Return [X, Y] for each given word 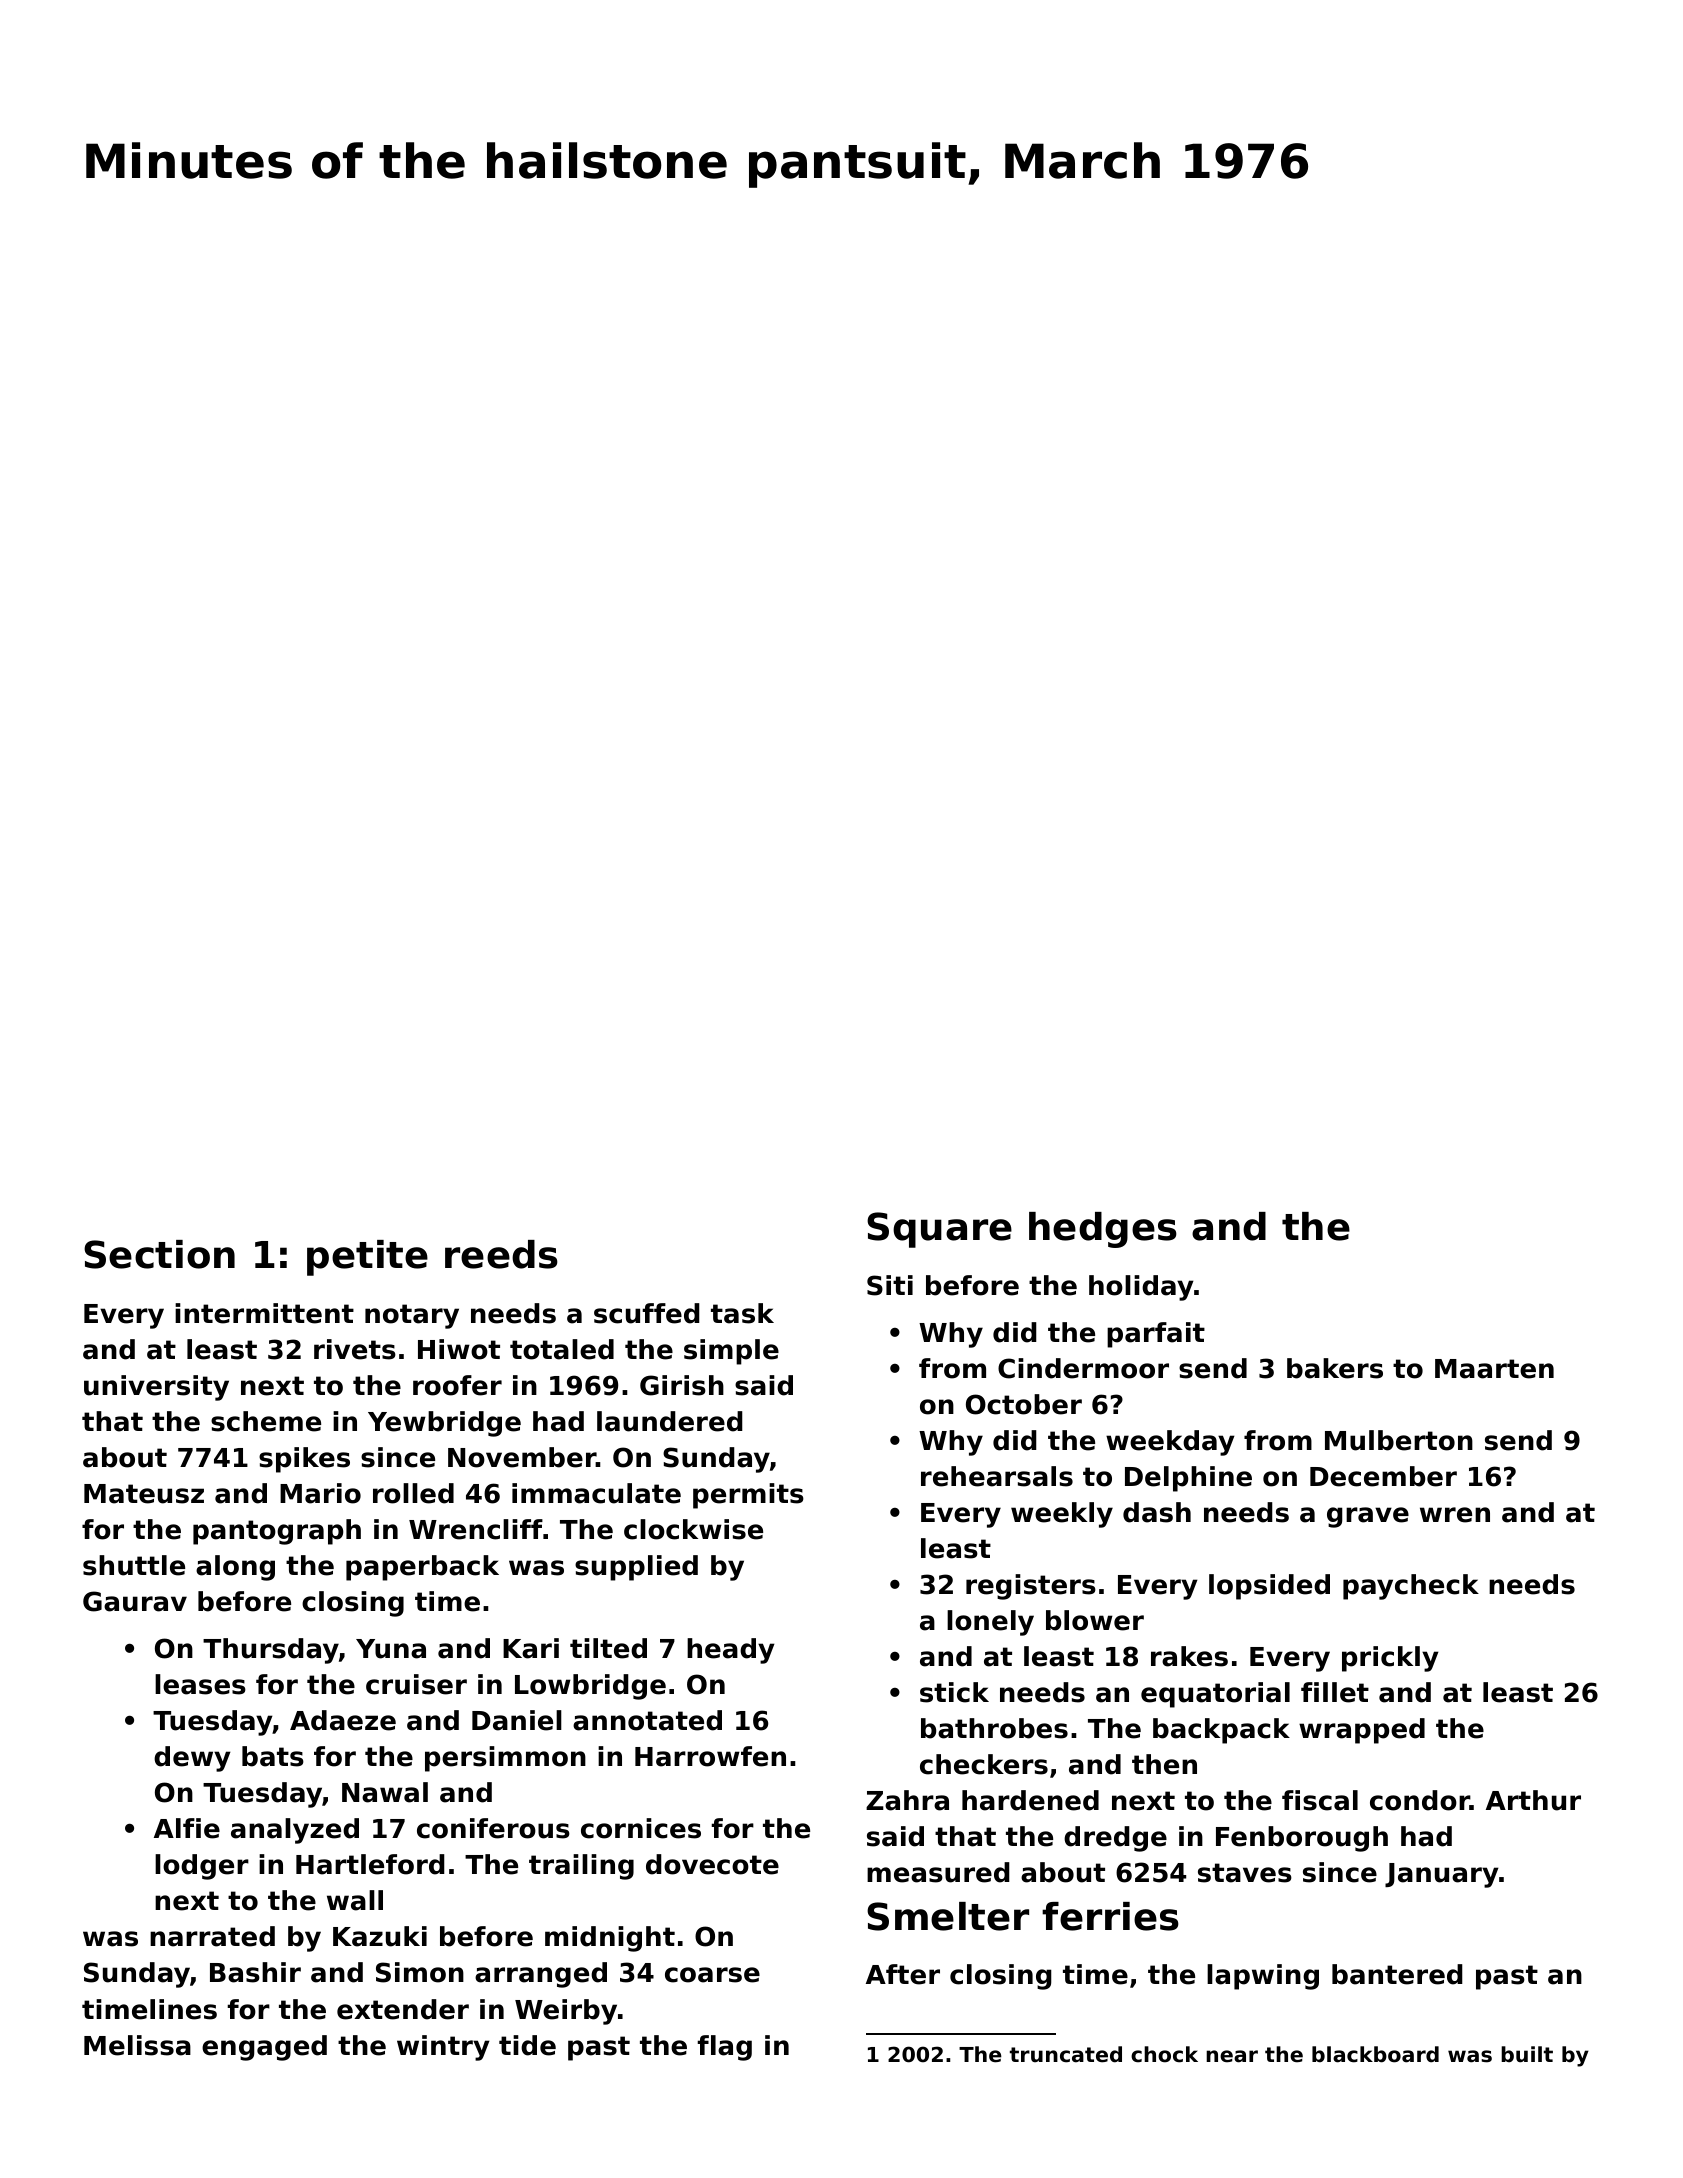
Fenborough [1302, 1839]
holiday [1141, 1288]
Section [159, 1254]
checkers [984, 1764]
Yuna [391, 1649]
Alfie [187, 1828]
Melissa [137, 2045]
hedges [1103, 1230]
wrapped [1362, 1731]
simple [731, 1352]
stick [954, 1692]
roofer [457, 1385]
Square [939, 1230]
